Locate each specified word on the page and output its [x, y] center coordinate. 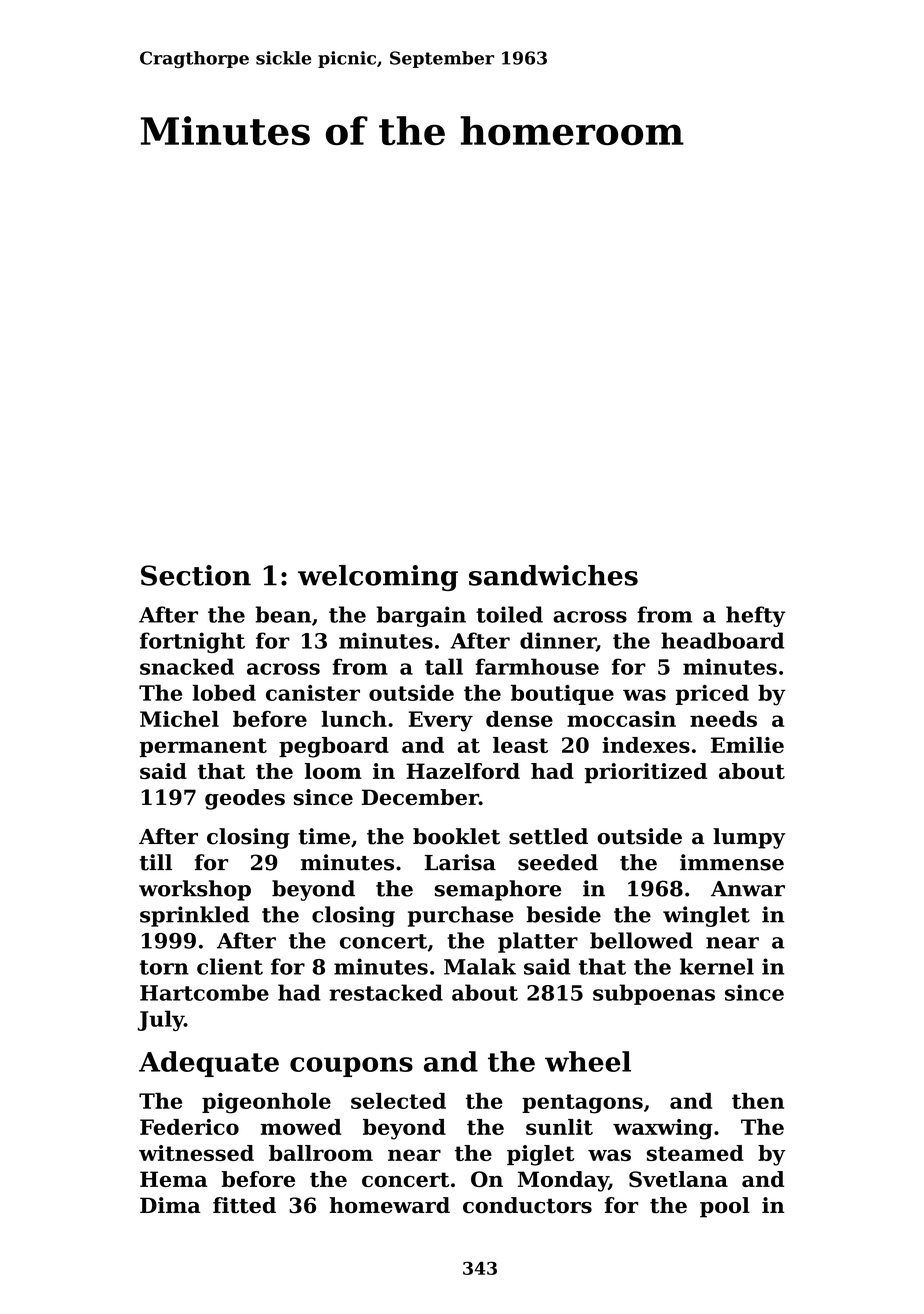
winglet [706, 916]
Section [196, 575]
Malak [480, 966]
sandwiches [553, 575]
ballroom [321, 1153]
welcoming [378, 578]
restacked [386, 992]
